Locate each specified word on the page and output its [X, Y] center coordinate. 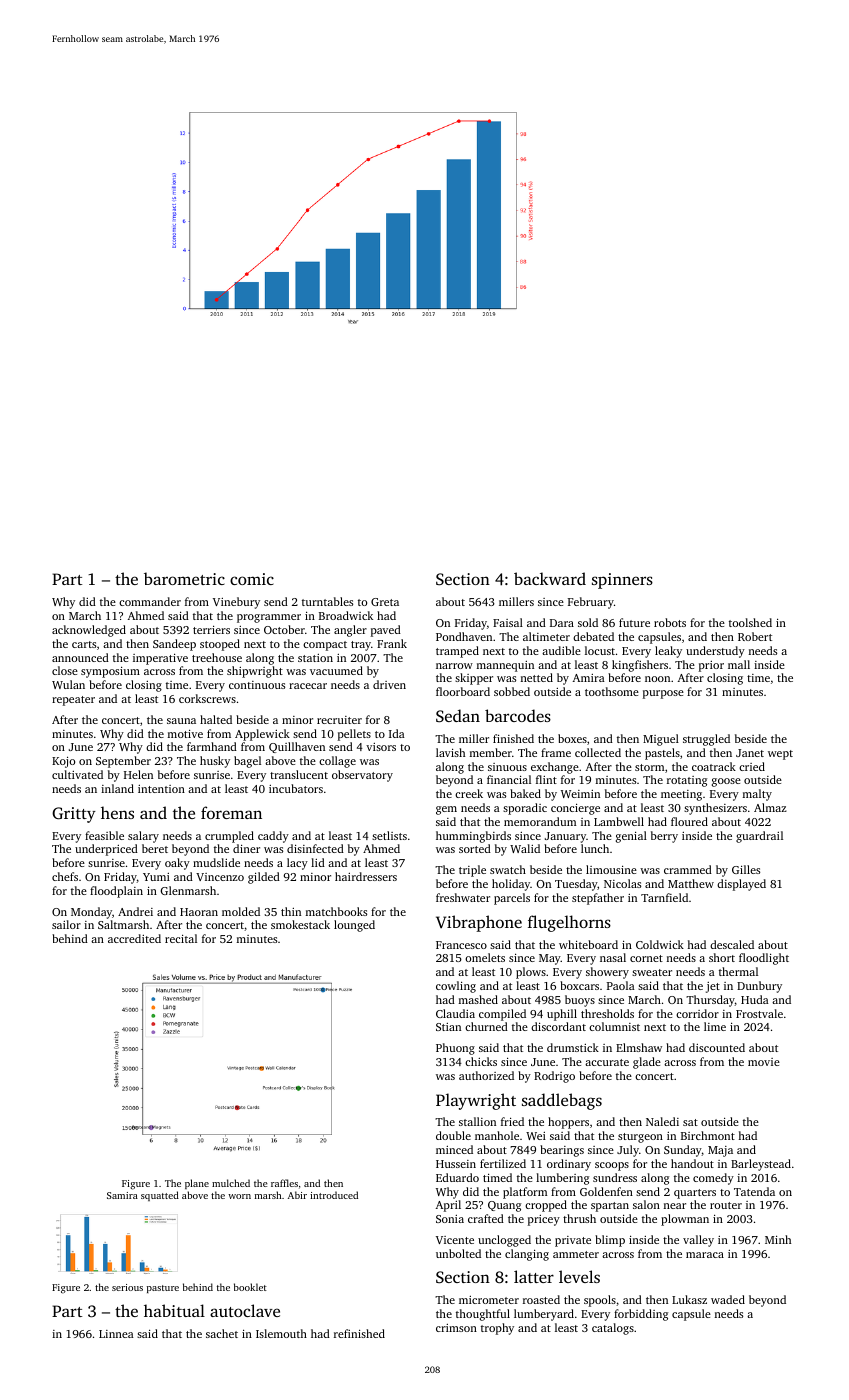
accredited [134, 938]
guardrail [759, 837]
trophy [497, 1329]
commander [150, 601]
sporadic [525, 809]
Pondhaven [464, 636]
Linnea [116, 1334]
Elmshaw [639, 1047]
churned [486, 1026]
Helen [138, 774]
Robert [755, 636]
